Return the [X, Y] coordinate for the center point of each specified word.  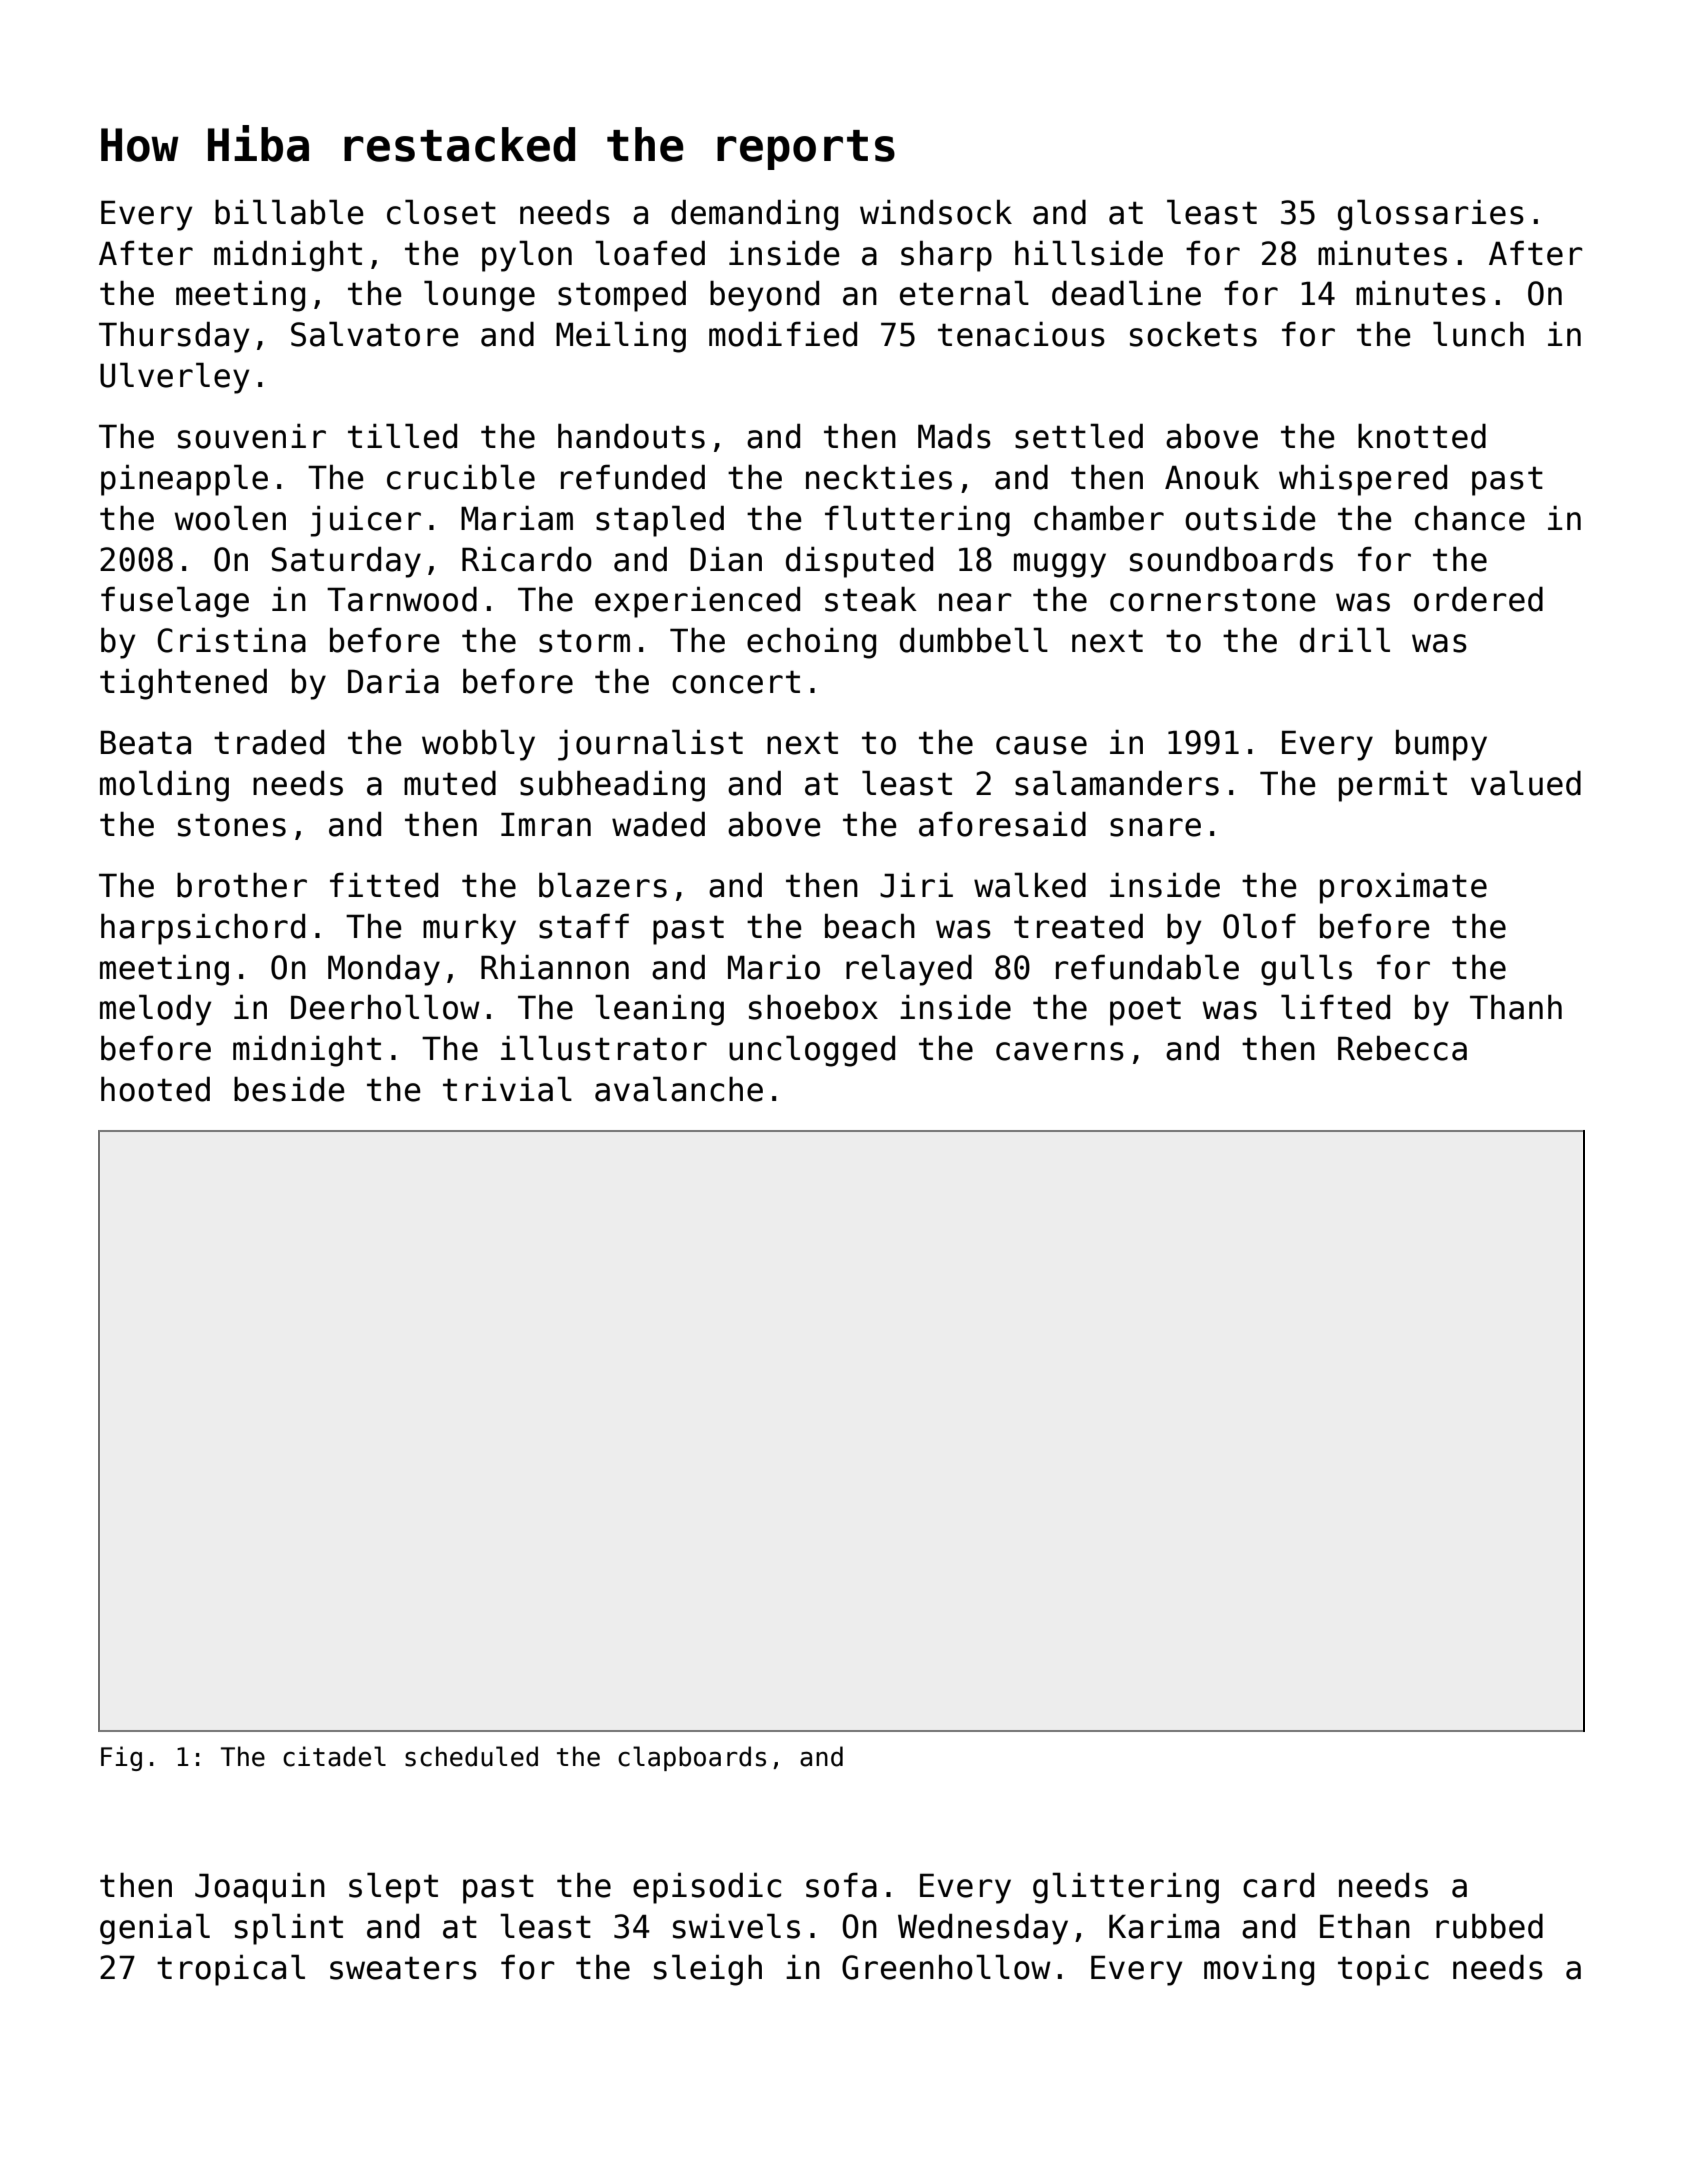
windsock [936, 212]
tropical [231, 1970]
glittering [1126, 1888]
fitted [384, 885]
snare [1155, 827]
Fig [121, 1758]
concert [736, 682]
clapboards [692, 1758]
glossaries [1431, 215]
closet [441, 212]
